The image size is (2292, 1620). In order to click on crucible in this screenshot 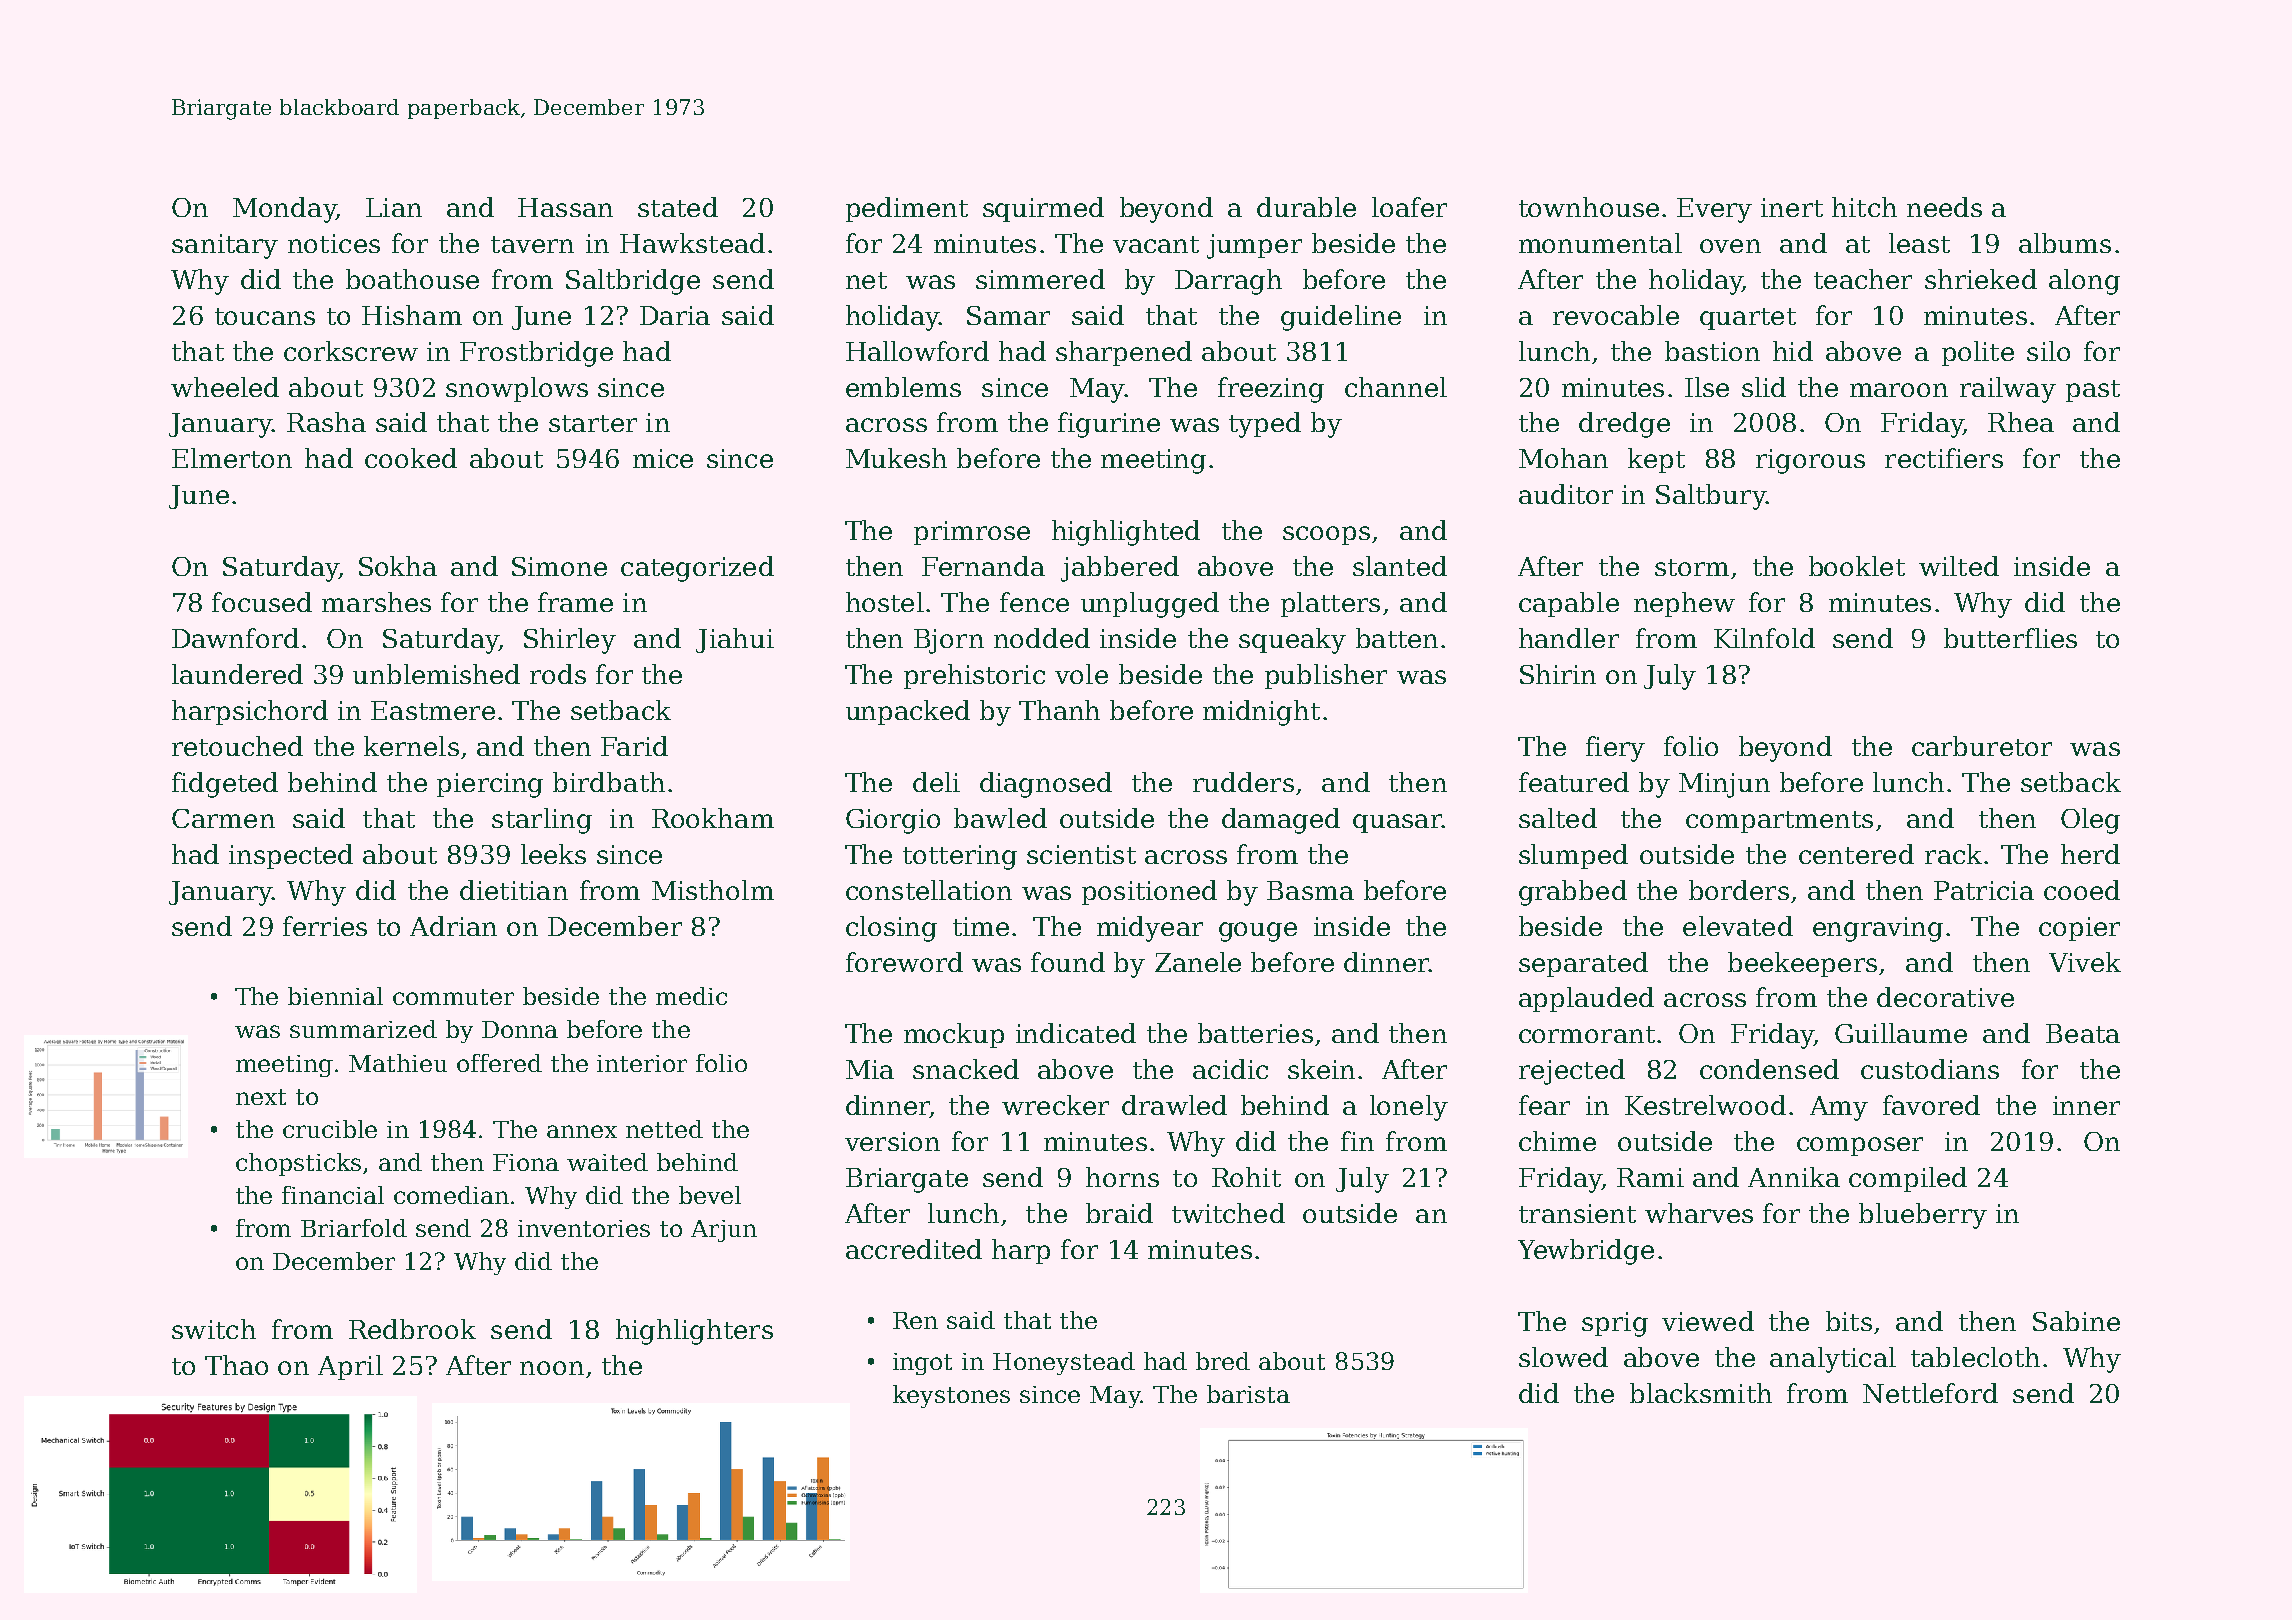, I will do `click(330, 1129)`.
